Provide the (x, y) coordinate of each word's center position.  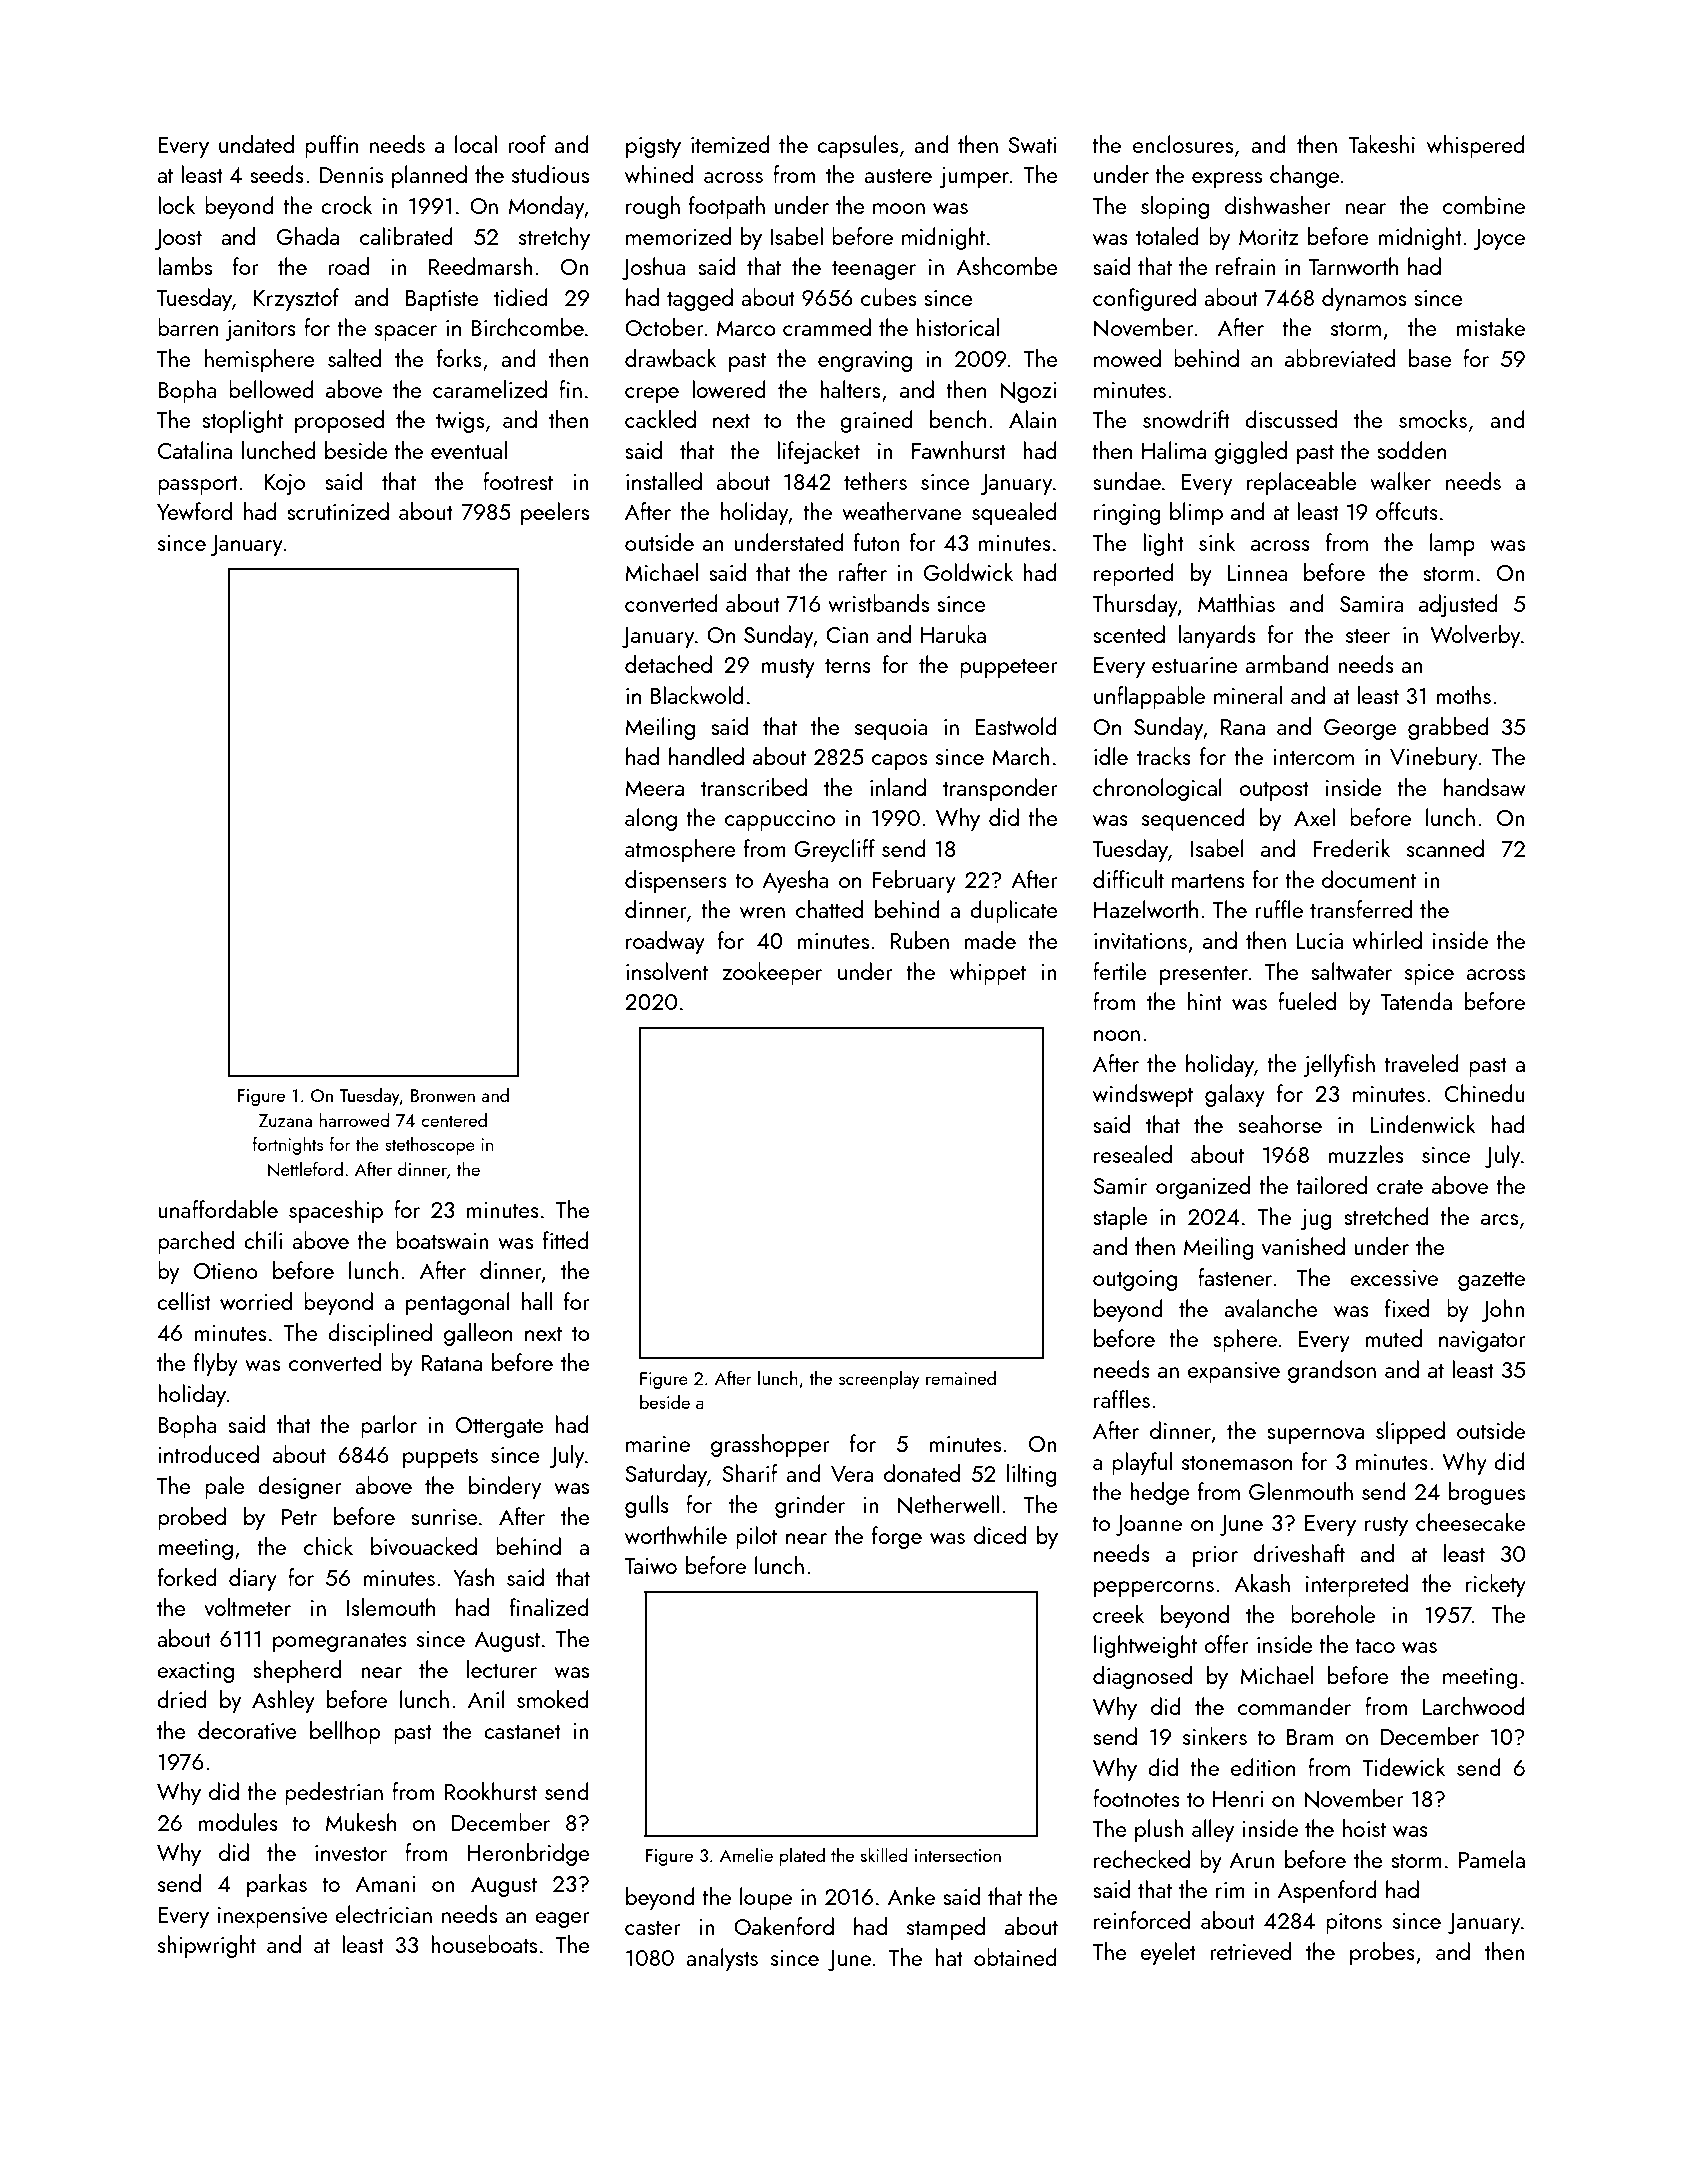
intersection (958, 1855)
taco (1375, 1645)
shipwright (207, 1946)
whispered (1476, 146)
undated (256, 144)
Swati (1032, 145)
